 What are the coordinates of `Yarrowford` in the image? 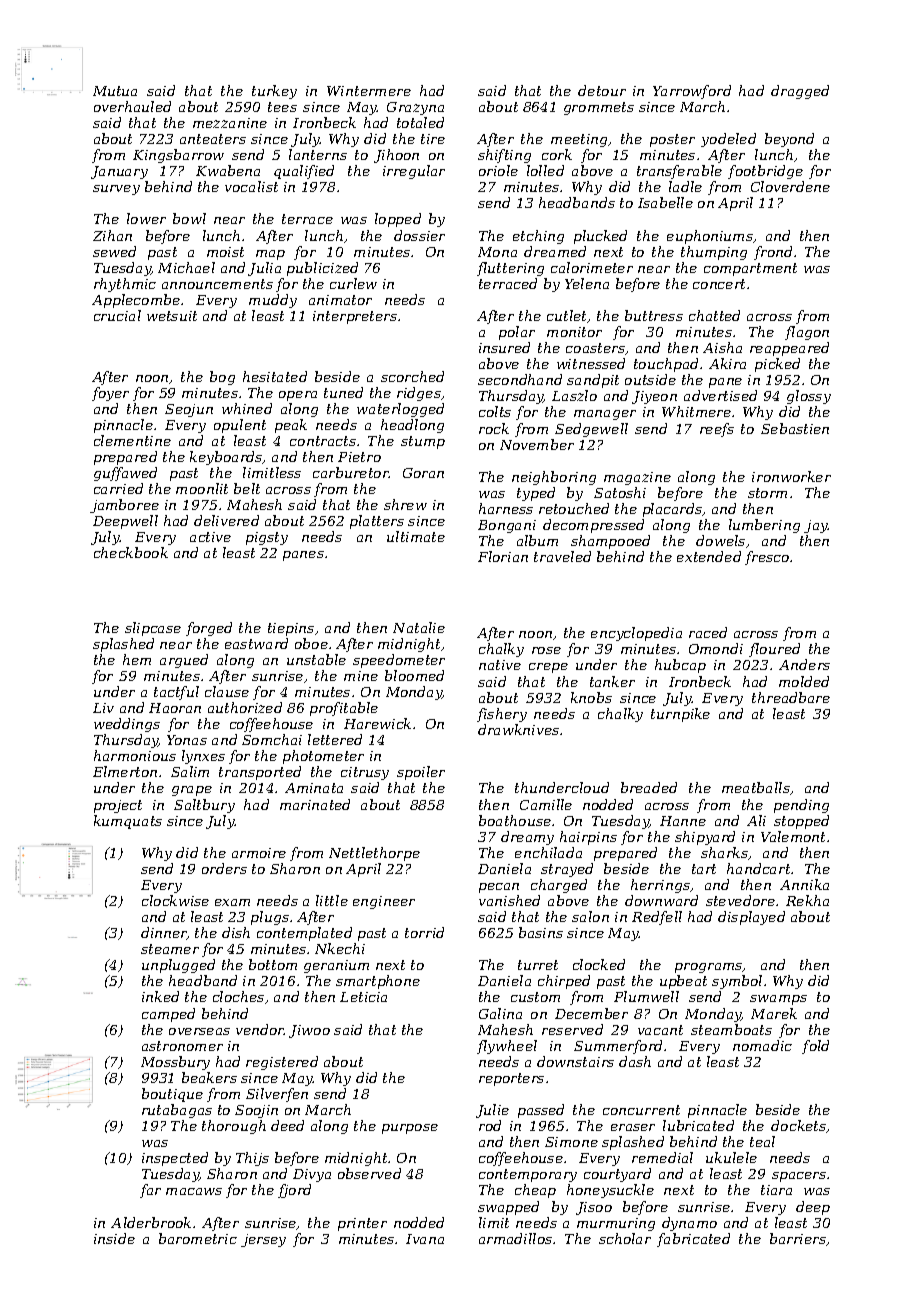 It's located at (692, 92).
